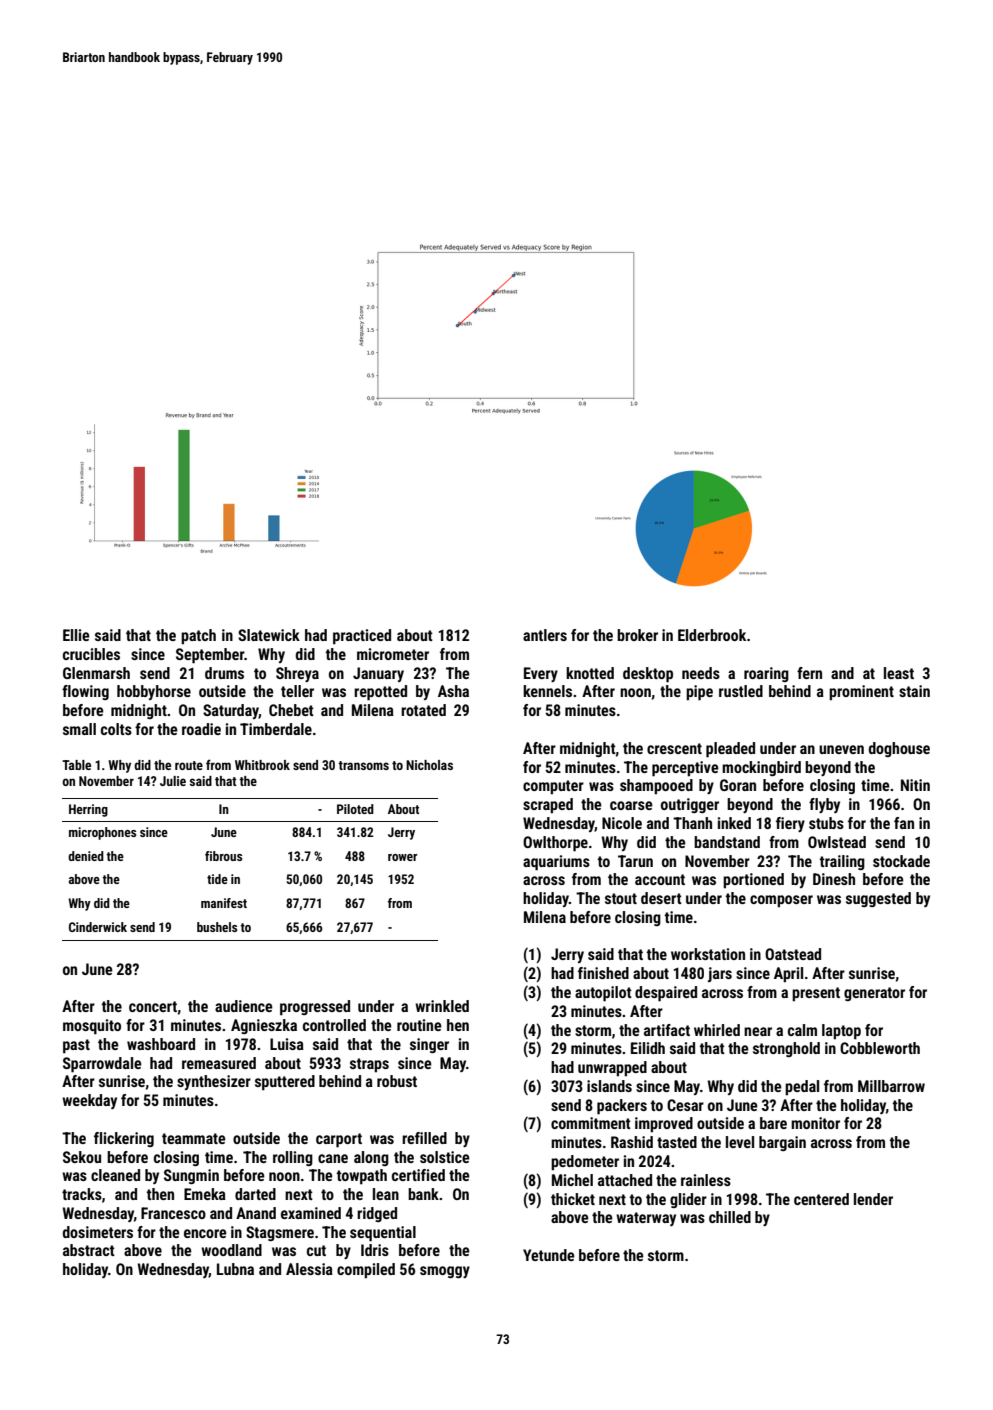 The image size is (993, 1410). What do you see at coordinates (285, 1083) in the screenshot?
I see `sputtered` at bounding box center [285, 1083].
